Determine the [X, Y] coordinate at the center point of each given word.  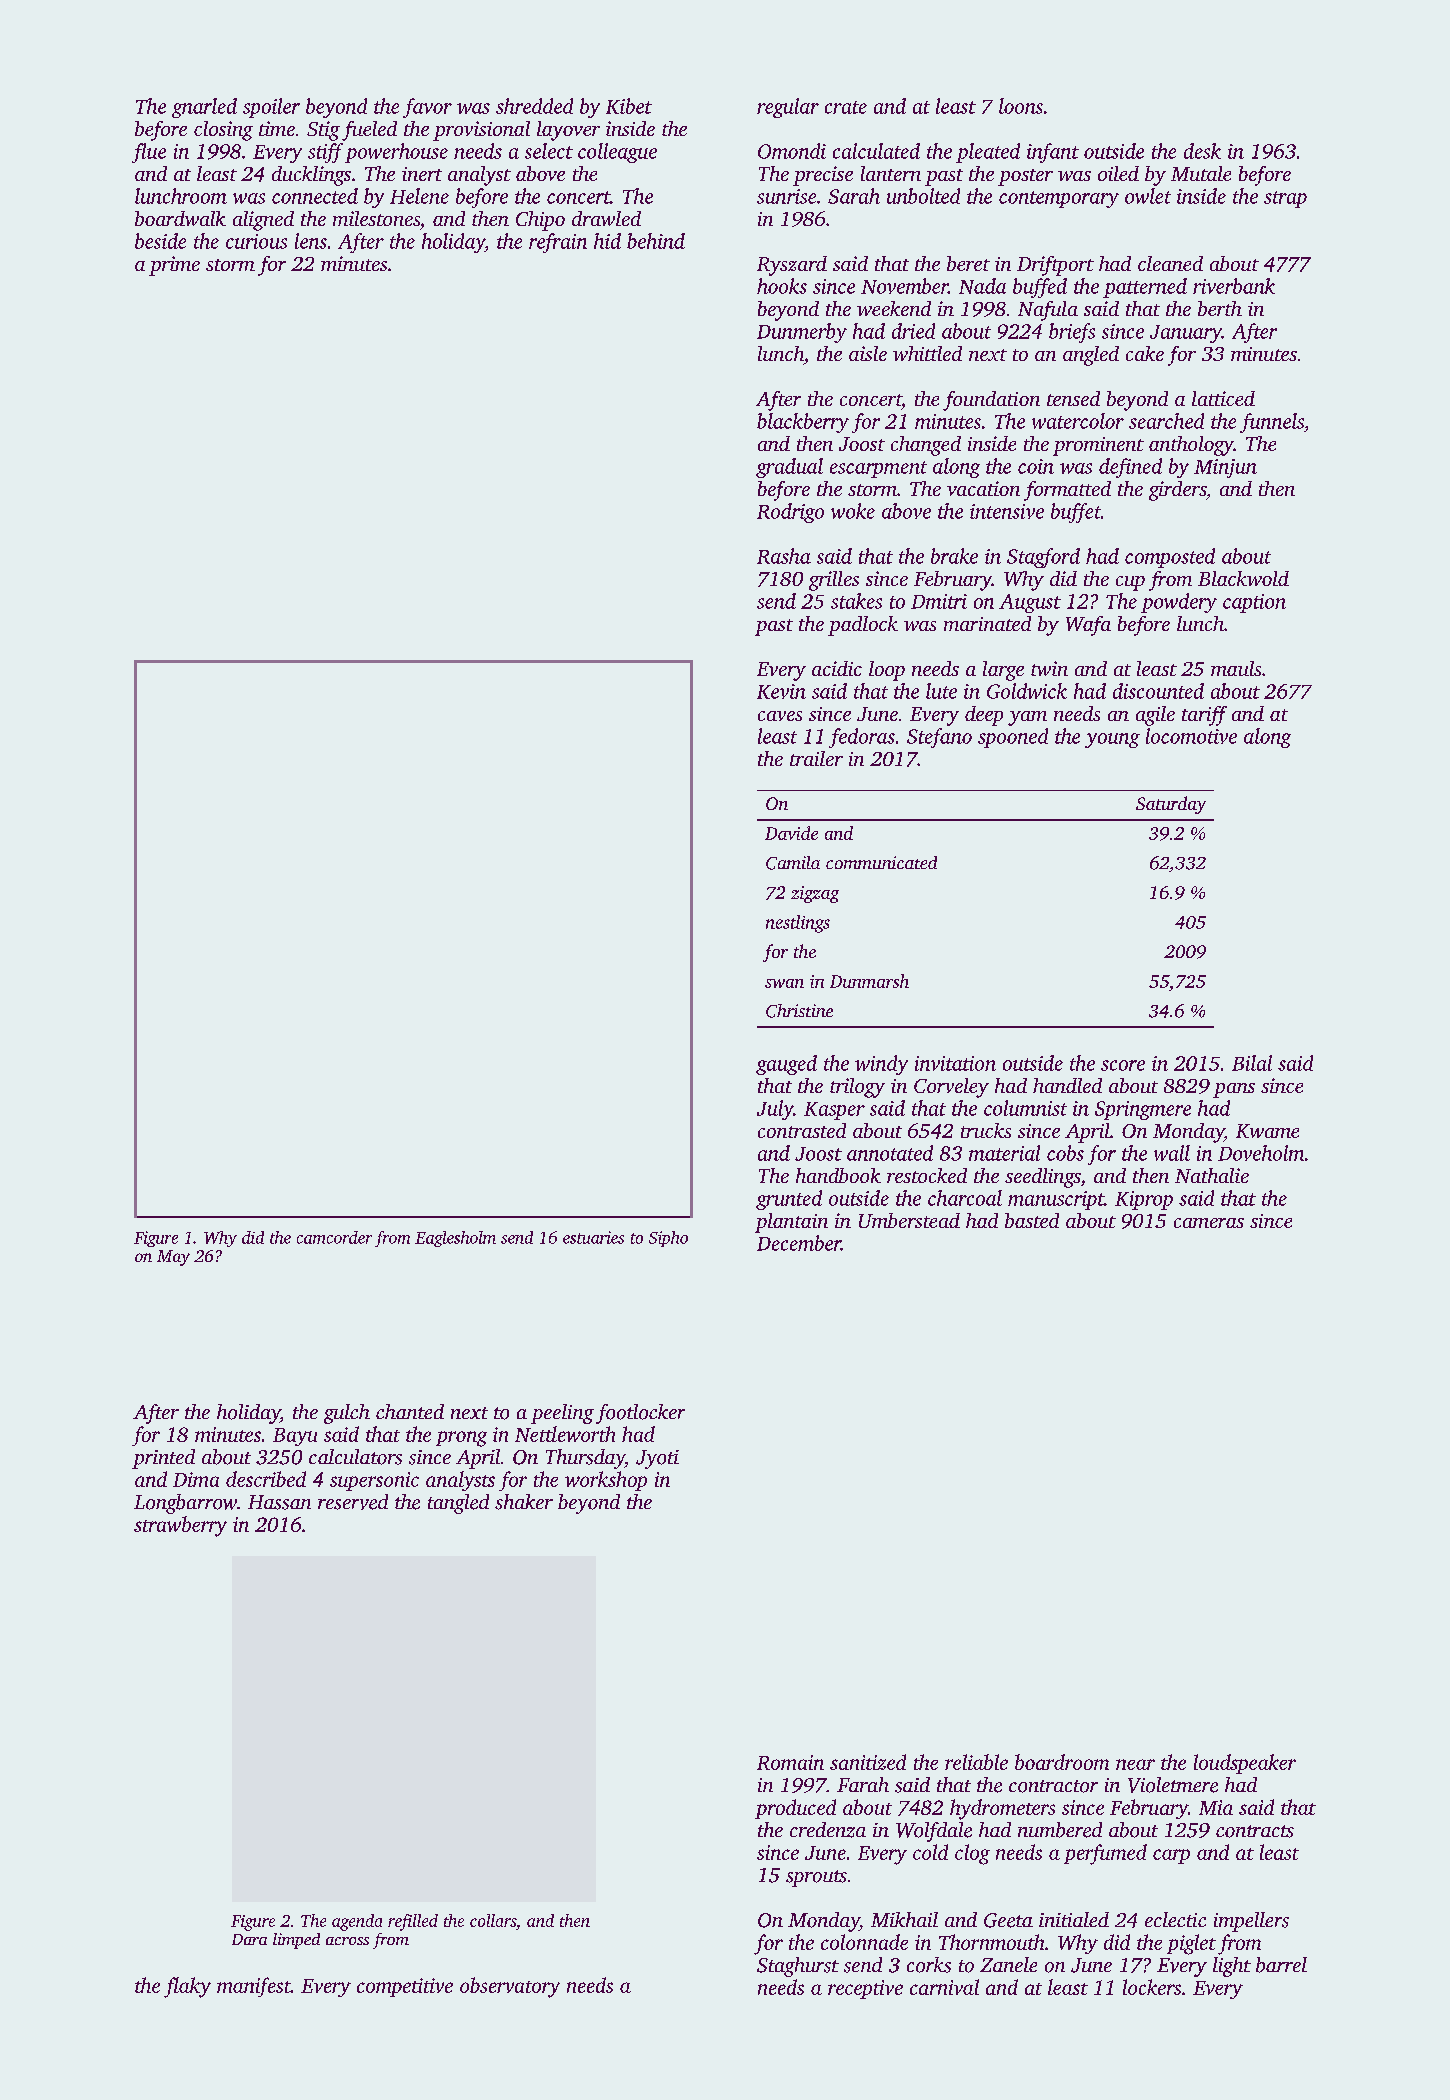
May [173, 1258]
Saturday [1171, 805]
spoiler [271, 108]
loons [1021, 106]
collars [493, 1920]
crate [846, 107]
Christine [799, 1011]
